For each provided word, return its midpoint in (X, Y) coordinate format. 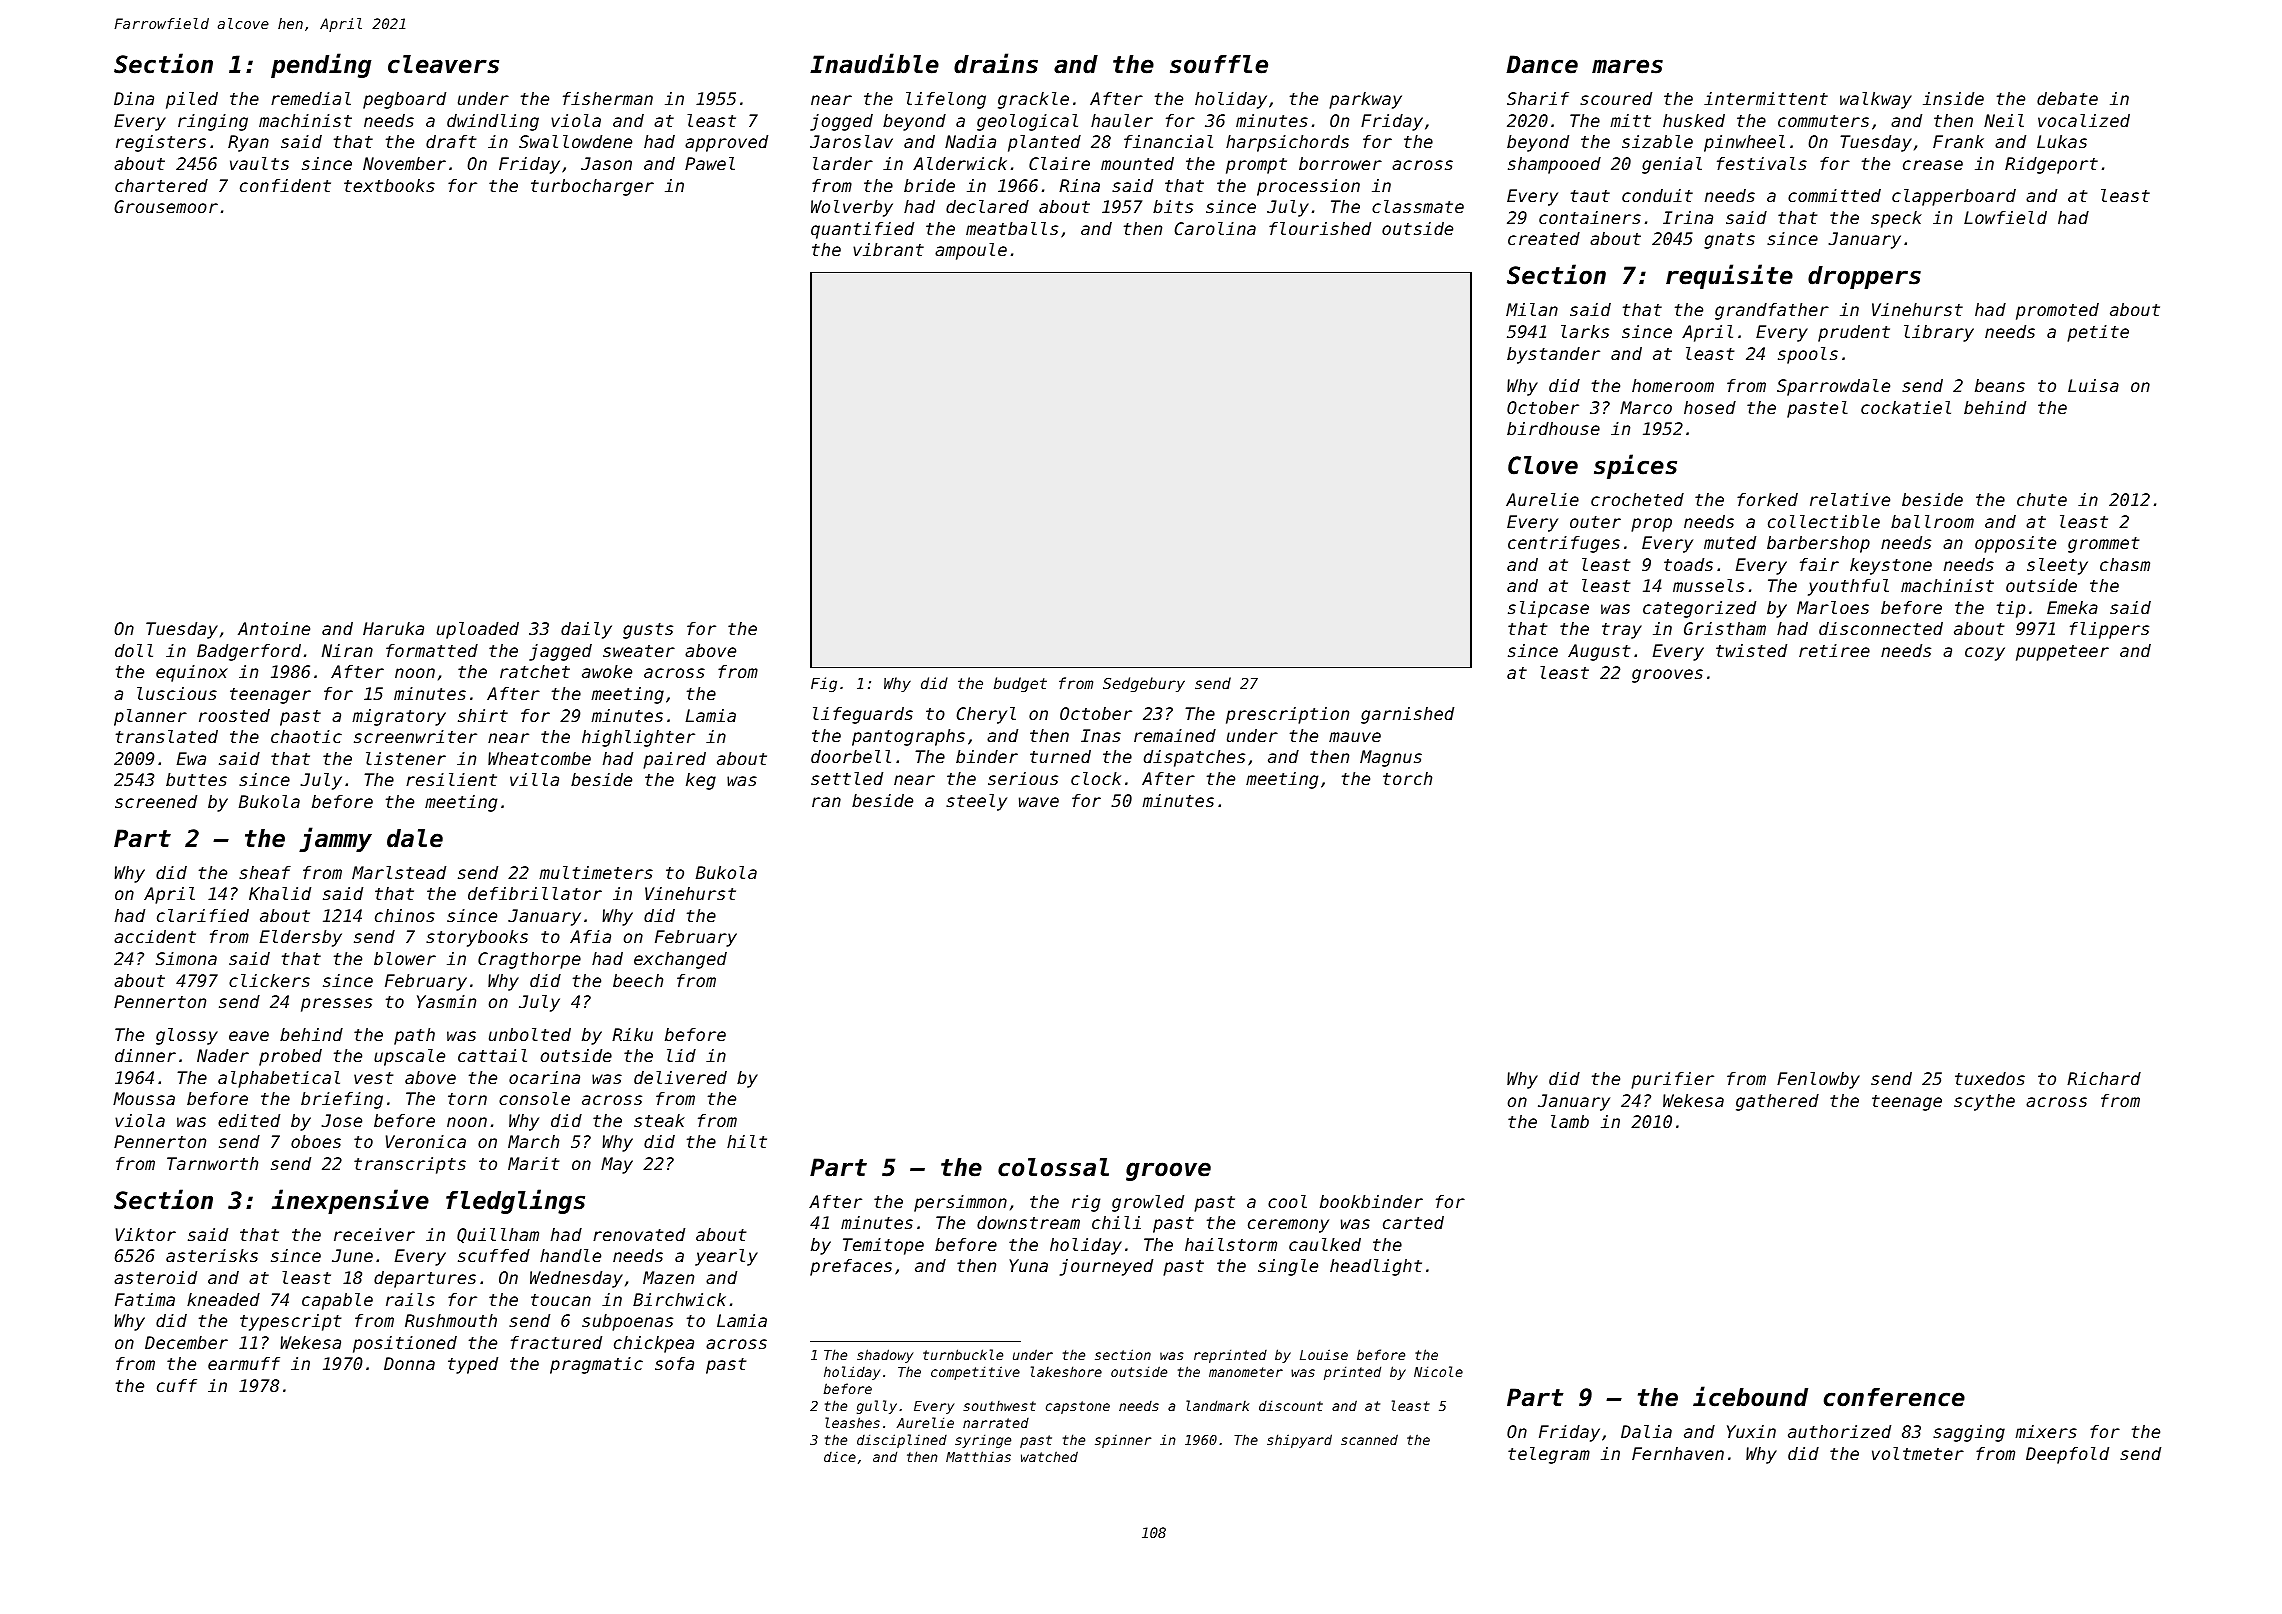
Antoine (274, 628)
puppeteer (2062, 653)
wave (1039, 802)
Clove (1543, 465)
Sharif (1538, 98)
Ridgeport (2051, 165)
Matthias (978, 1456)
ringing (213, 122)
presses (336, 1005)
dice (840, 1457)
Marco (1646, 407)
